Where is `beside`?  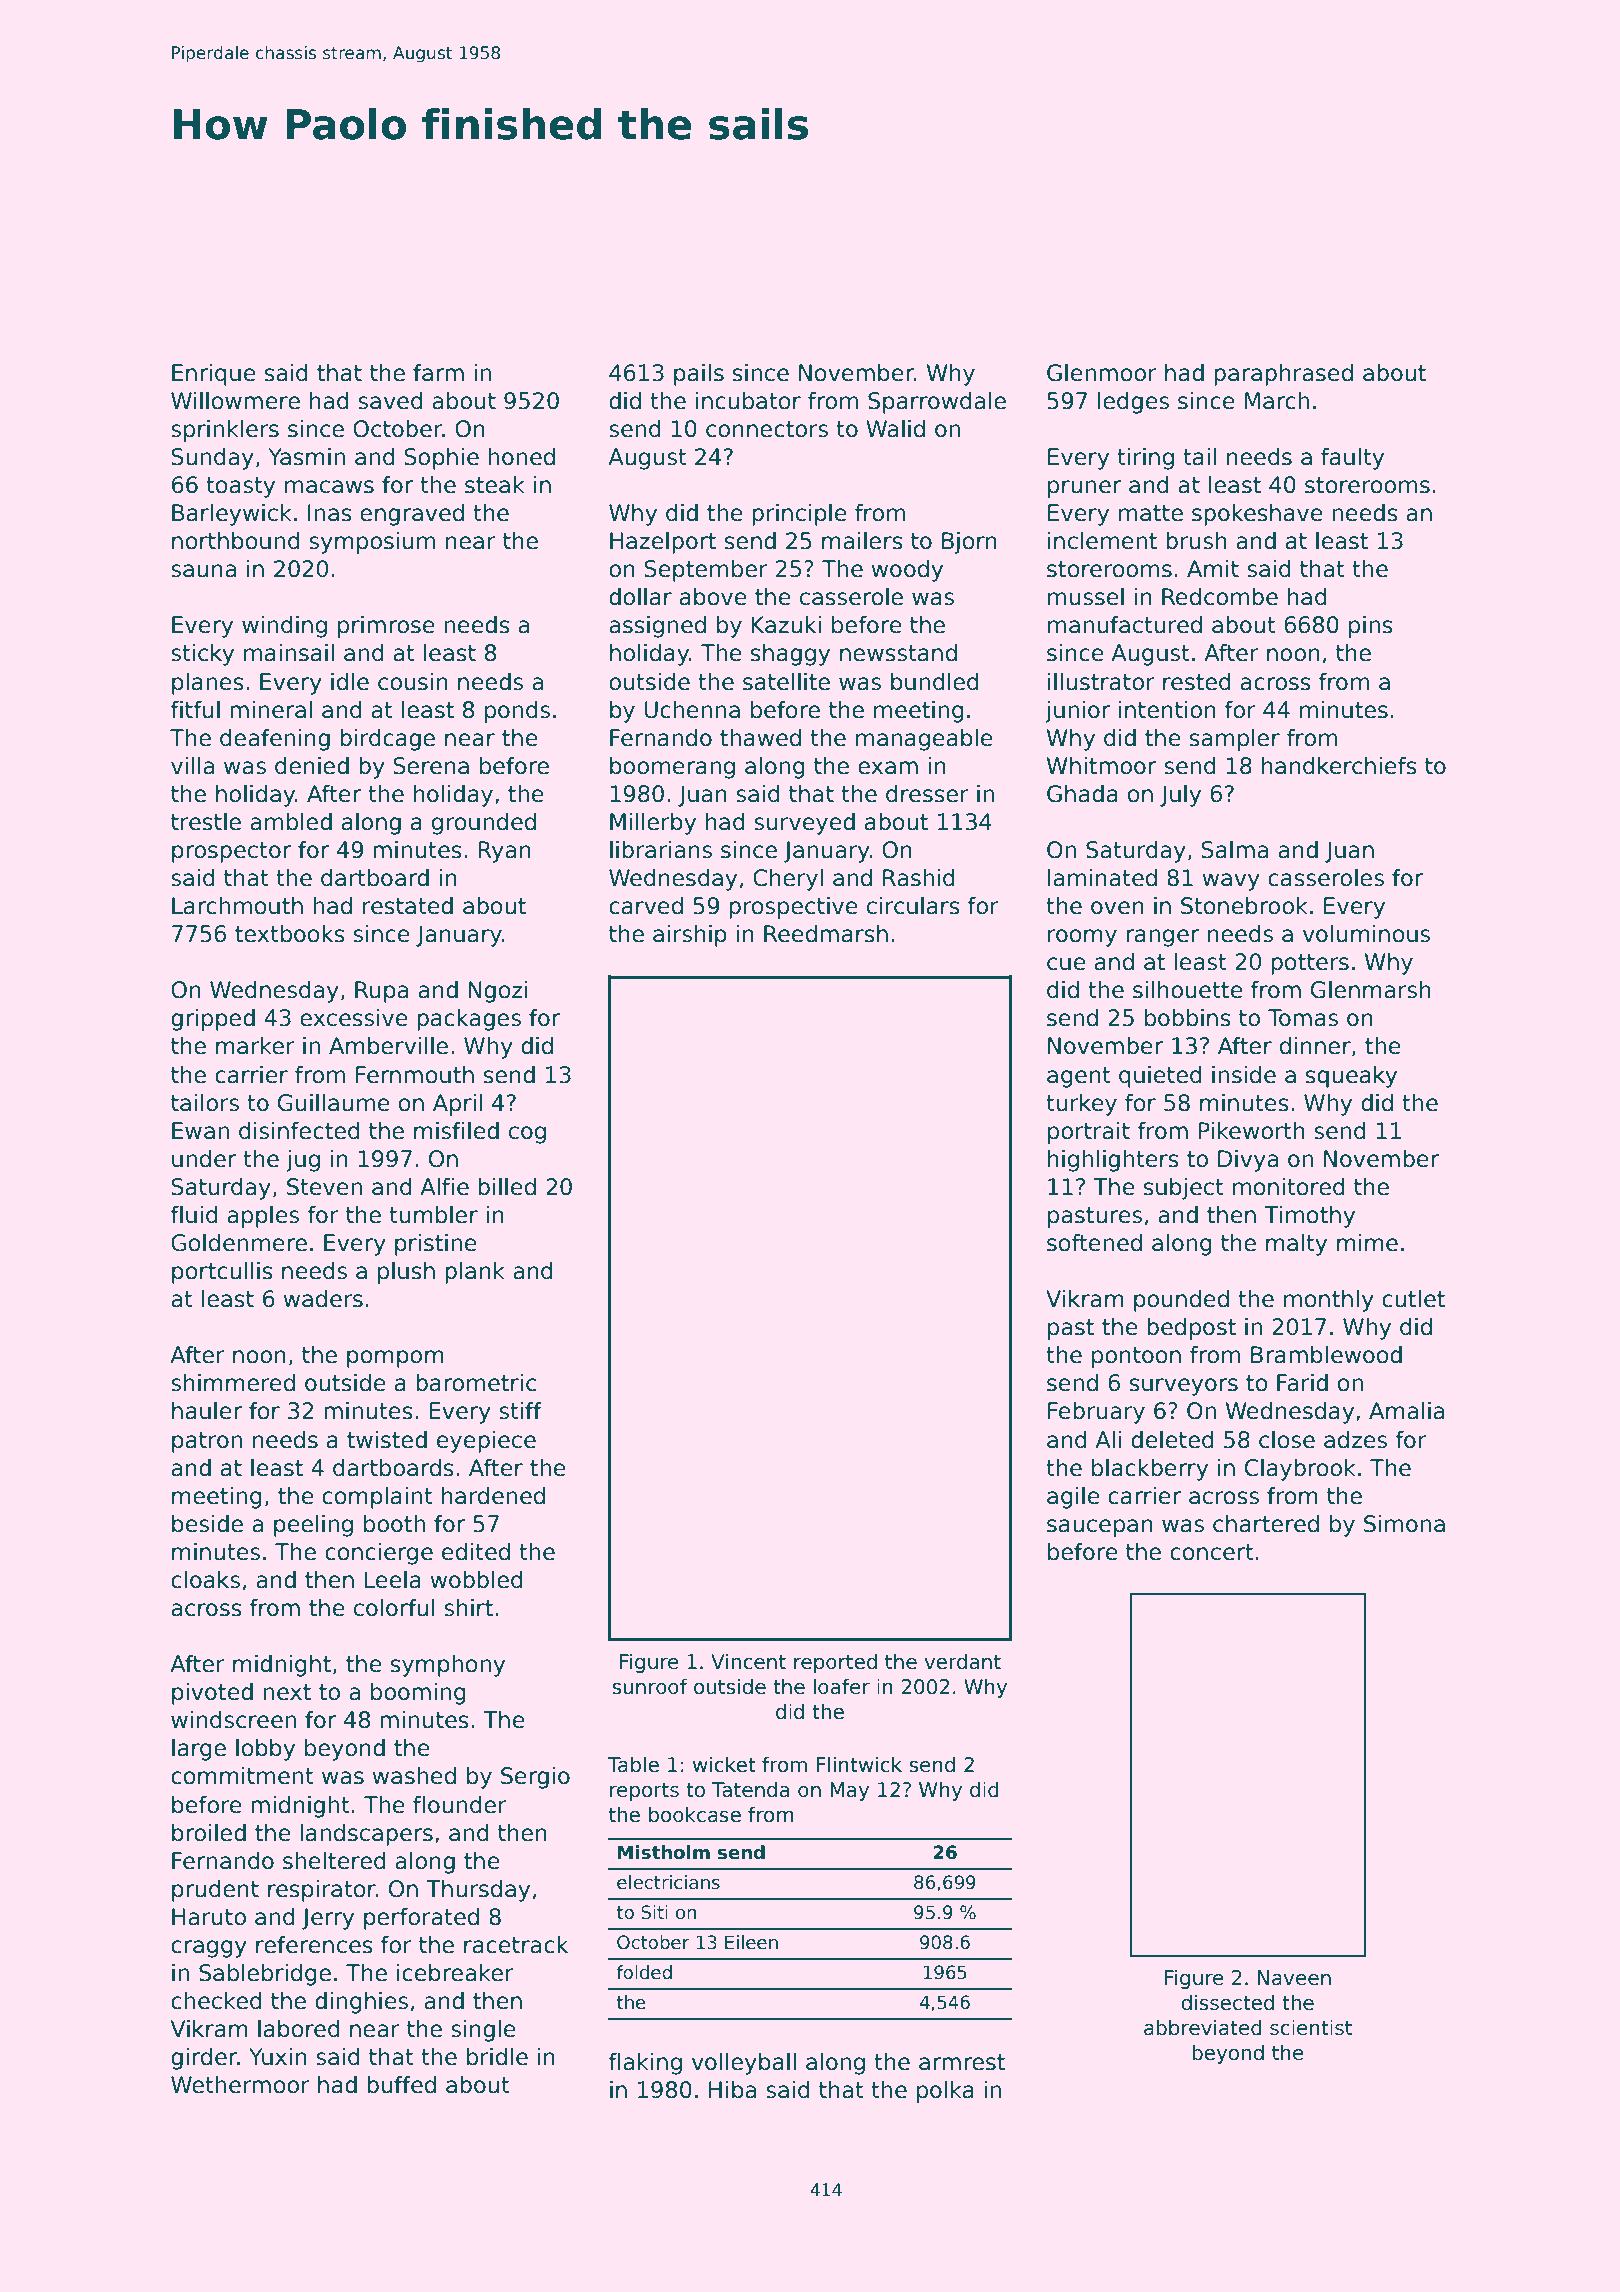 beside is located at coordinates (207, 1524).
